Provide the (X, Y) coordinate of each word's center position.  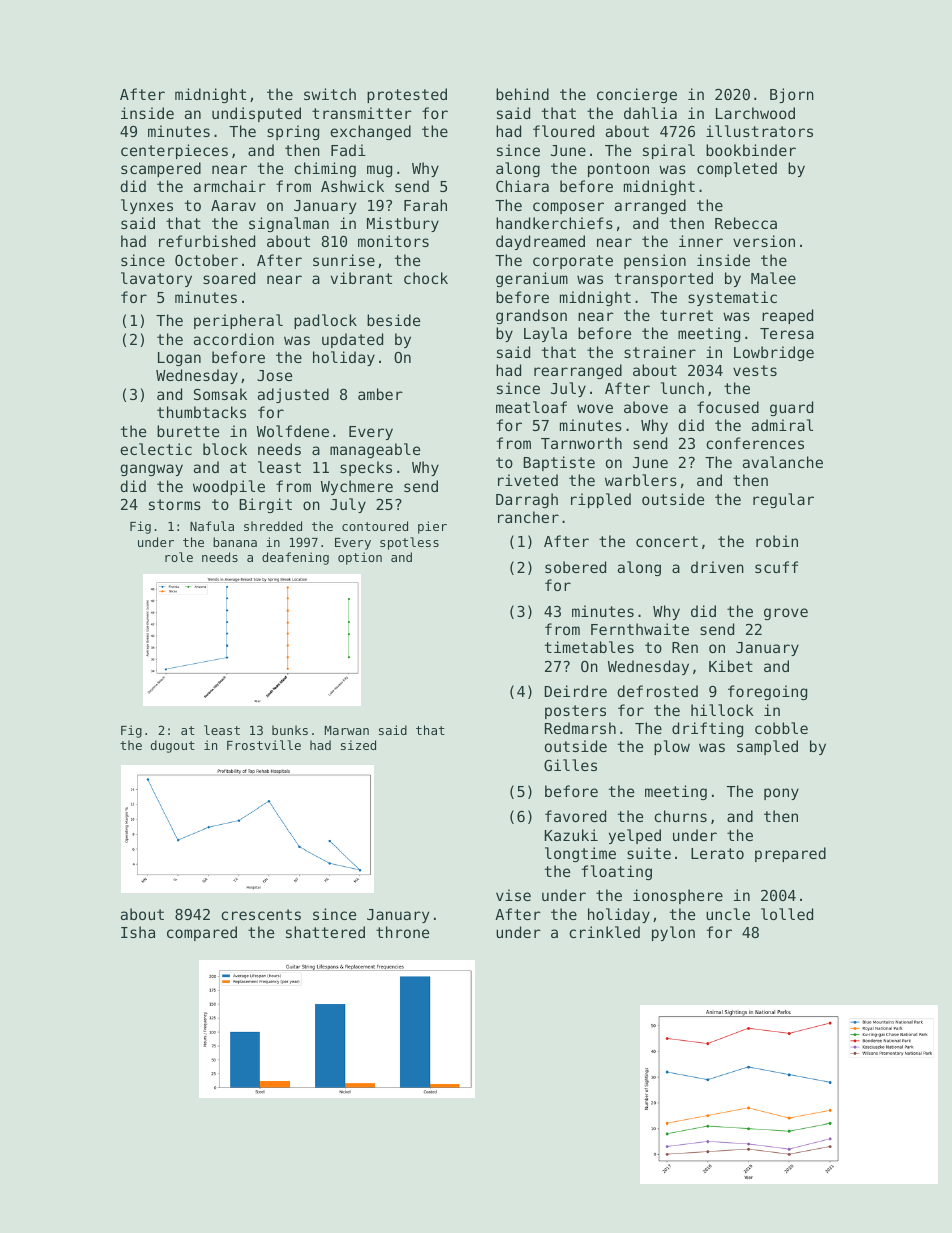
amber (380, 394)
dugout (173, 746)
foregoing (767, 692)
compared (202, 933)
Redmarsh (580, 728)
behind (522, 94)
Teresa (787, 333)
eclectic (156, 449)
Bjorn (792, 95)
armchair (230, 186)
